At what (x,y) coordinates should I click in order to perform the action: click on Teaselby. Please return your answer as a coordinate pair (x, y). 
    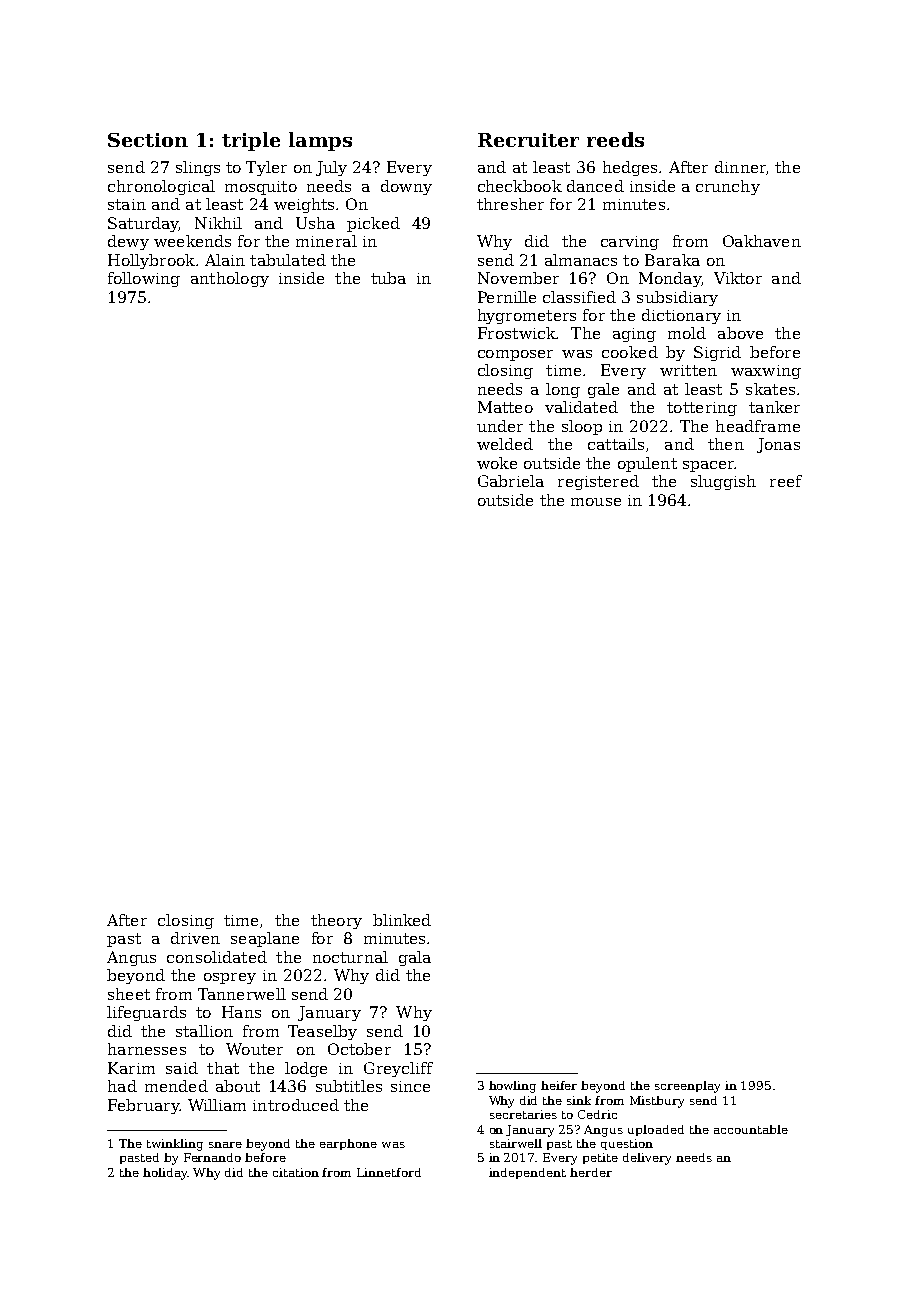
    Looking at the image, I should click on (322, 1032).
